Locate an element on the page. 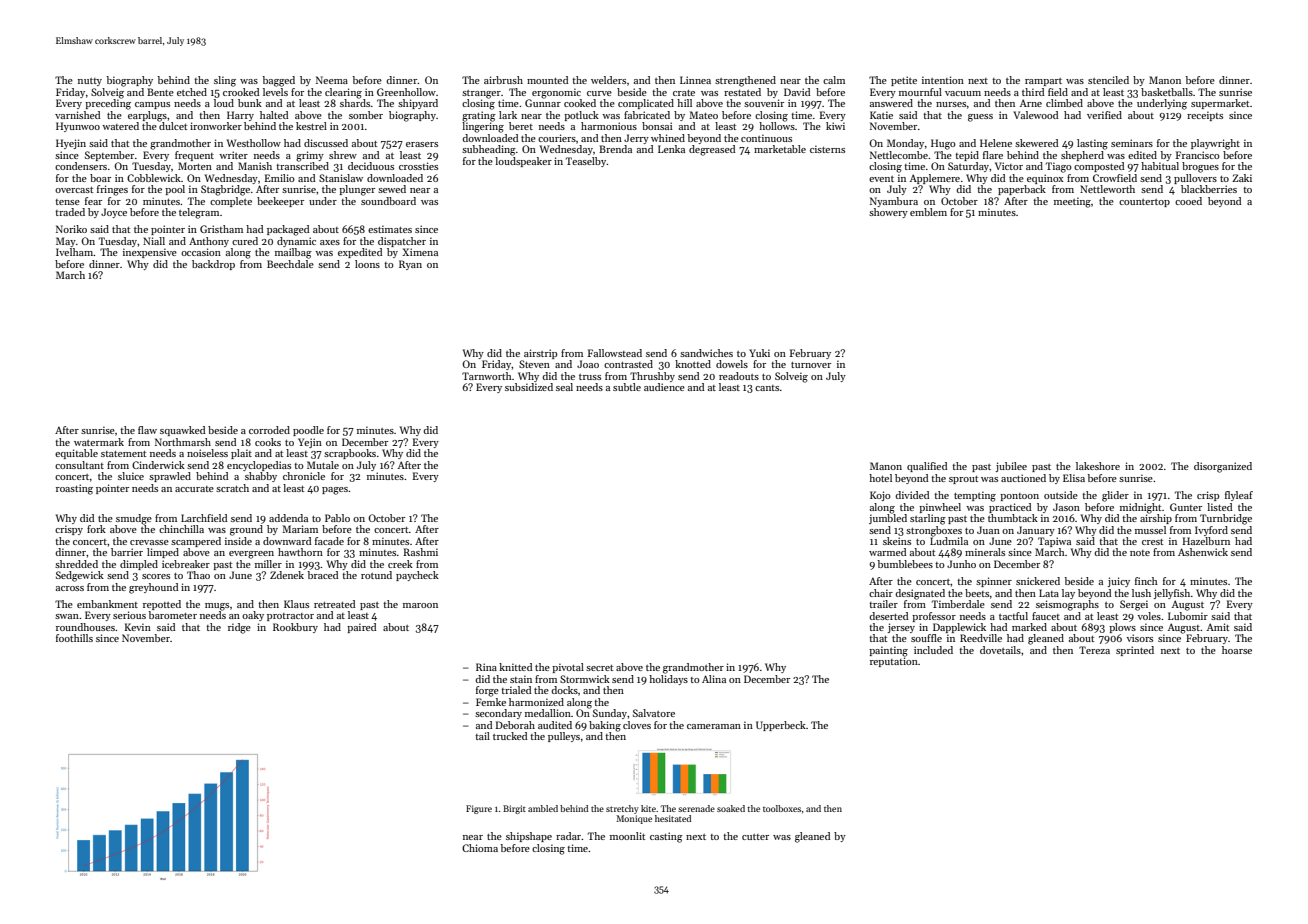 This image has height=924, width=1308. Kevin is located at coordinates (138, 627).
